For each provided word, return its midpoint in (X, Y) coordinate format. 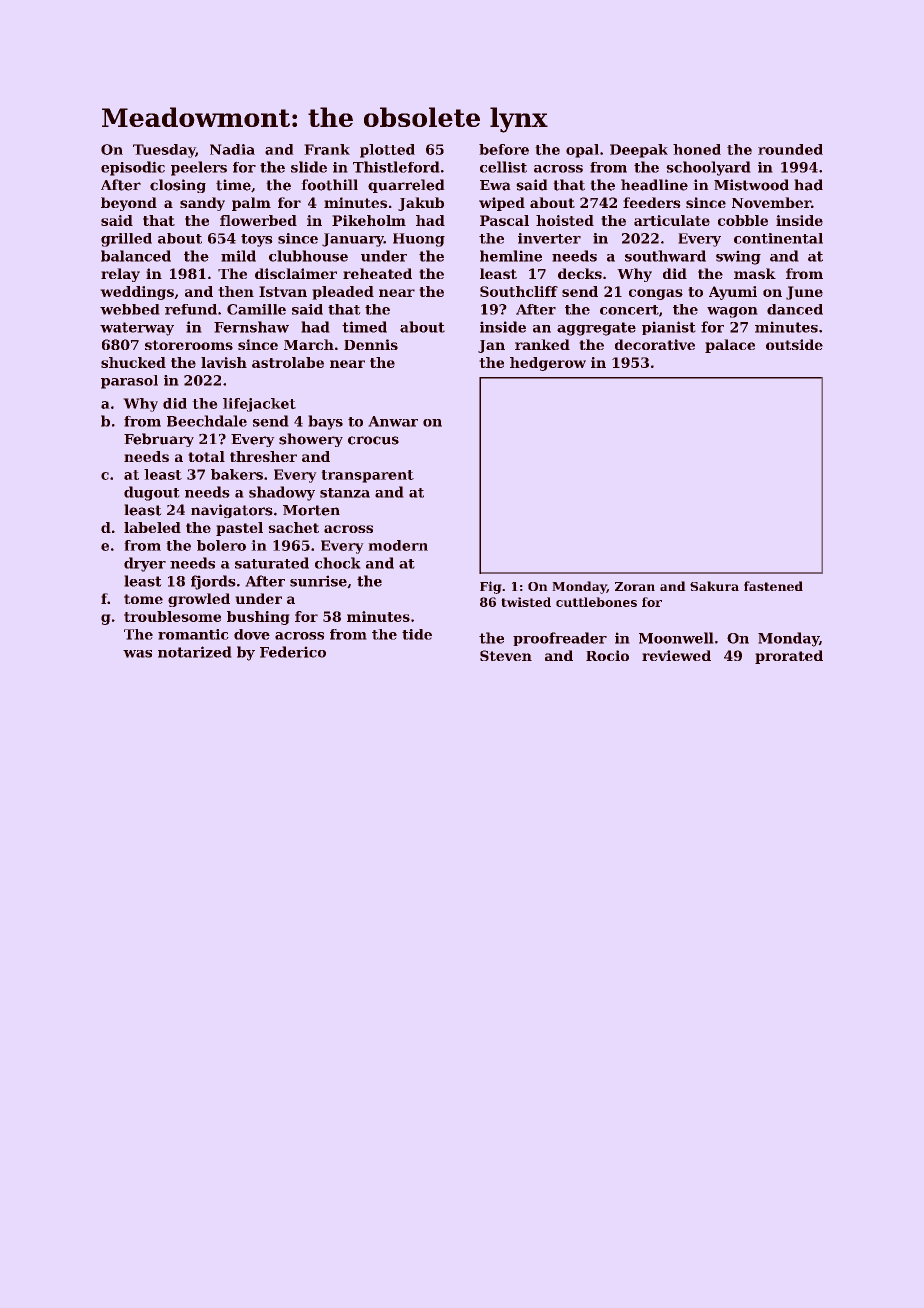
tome (143, 599)
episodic (133, 168)
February (159, 440)
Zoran (635, 586)
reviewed (676, 655)
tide (417, 634)
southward (665, 256)
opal (582, 151)
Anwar (393, 421)
